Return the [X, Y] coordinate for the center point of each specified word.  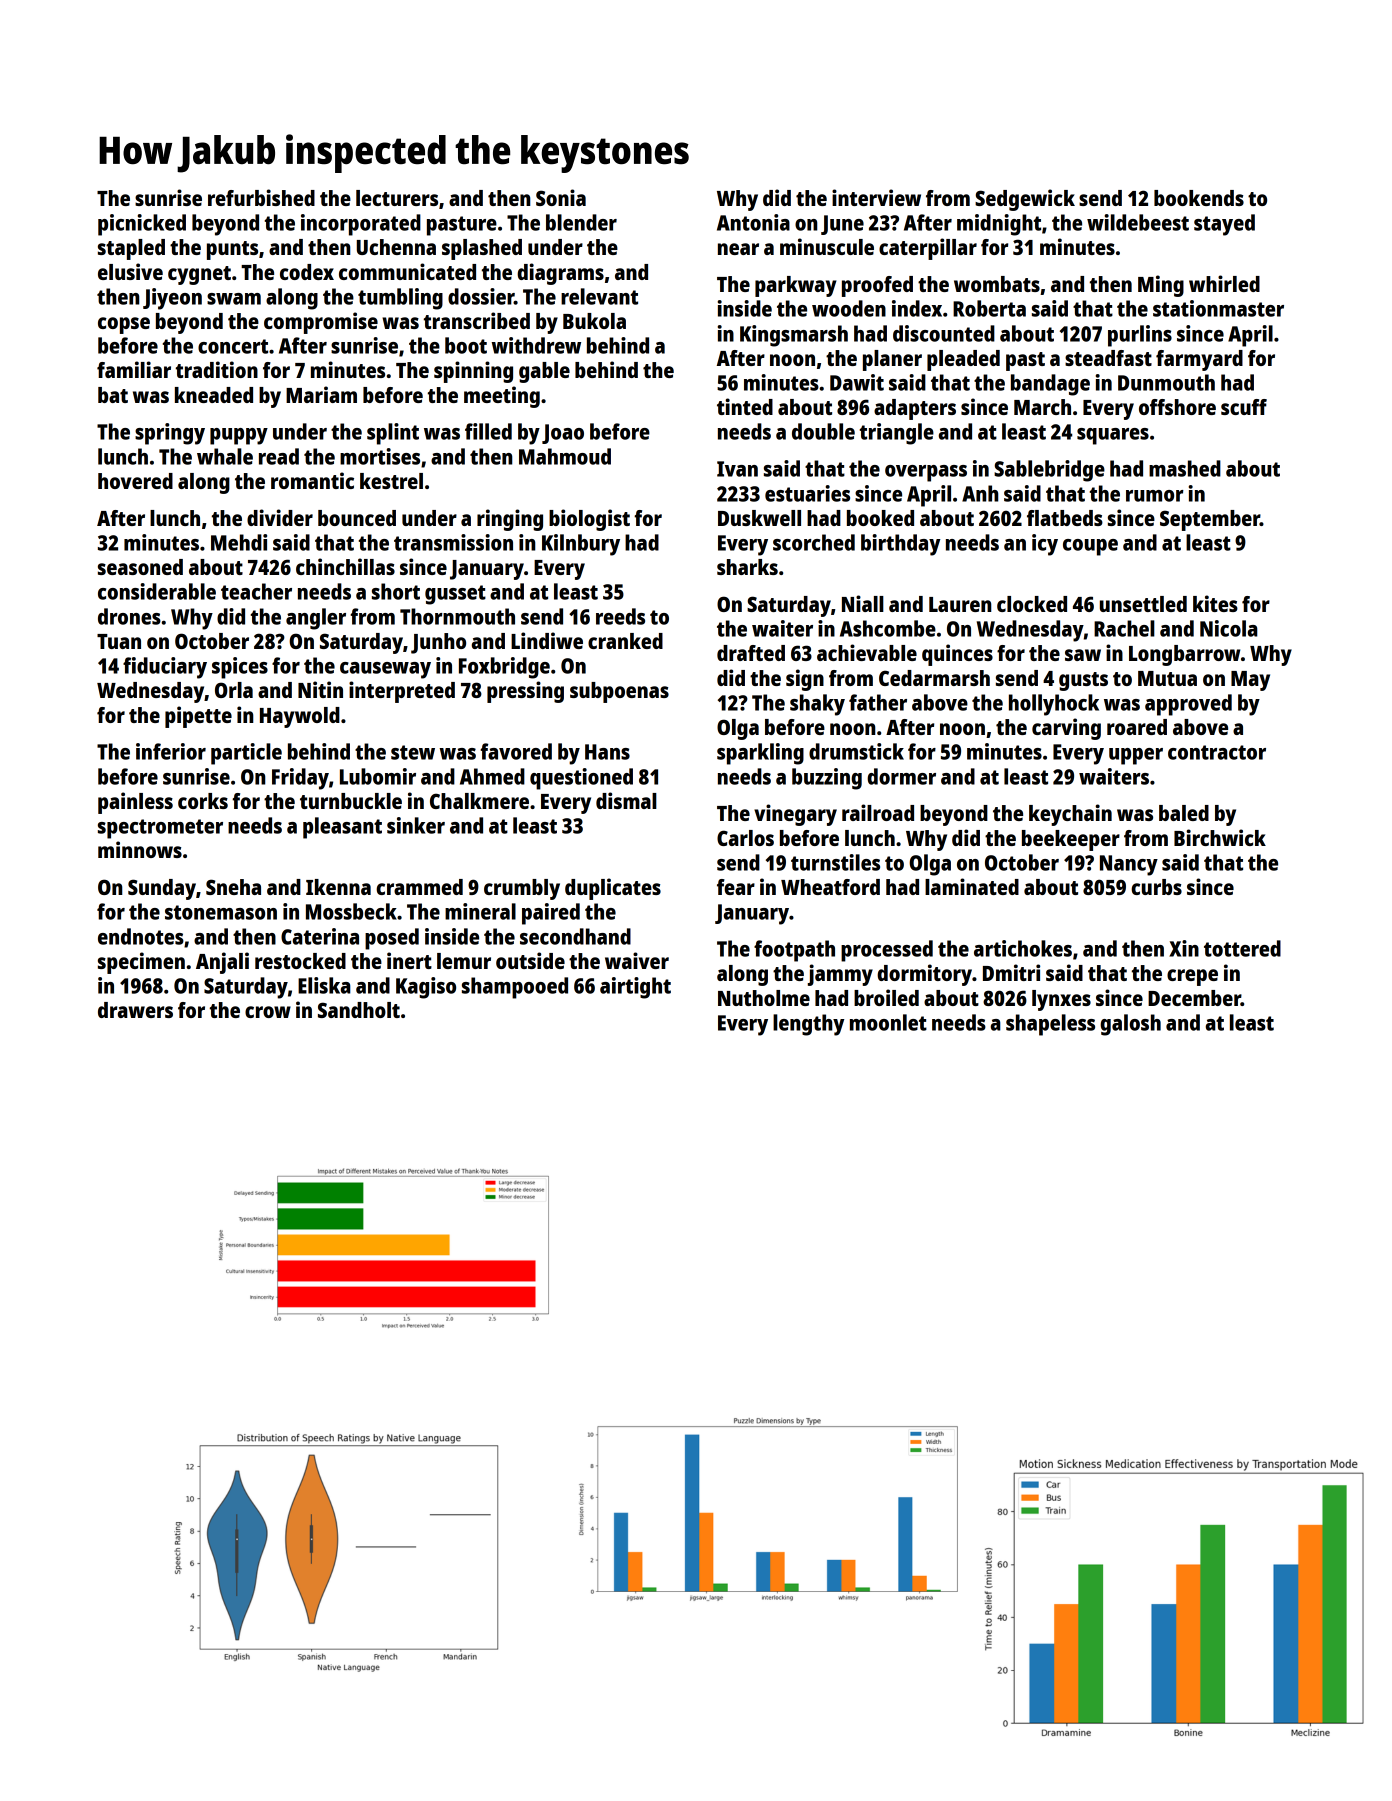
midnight [999, 225]
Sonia [561, 197]
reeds [620, 616]
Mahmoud [565, 456]
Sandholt [359, 1010]
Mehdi [239, 542]
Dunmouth [1166, 382]
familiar [134, 369]
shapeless [1050, 1025]
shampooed [515, 988]
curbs [1156, 887]
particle [246, 754]
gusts [1083, 681]
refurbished [261, 197]
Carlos [745, 838]
